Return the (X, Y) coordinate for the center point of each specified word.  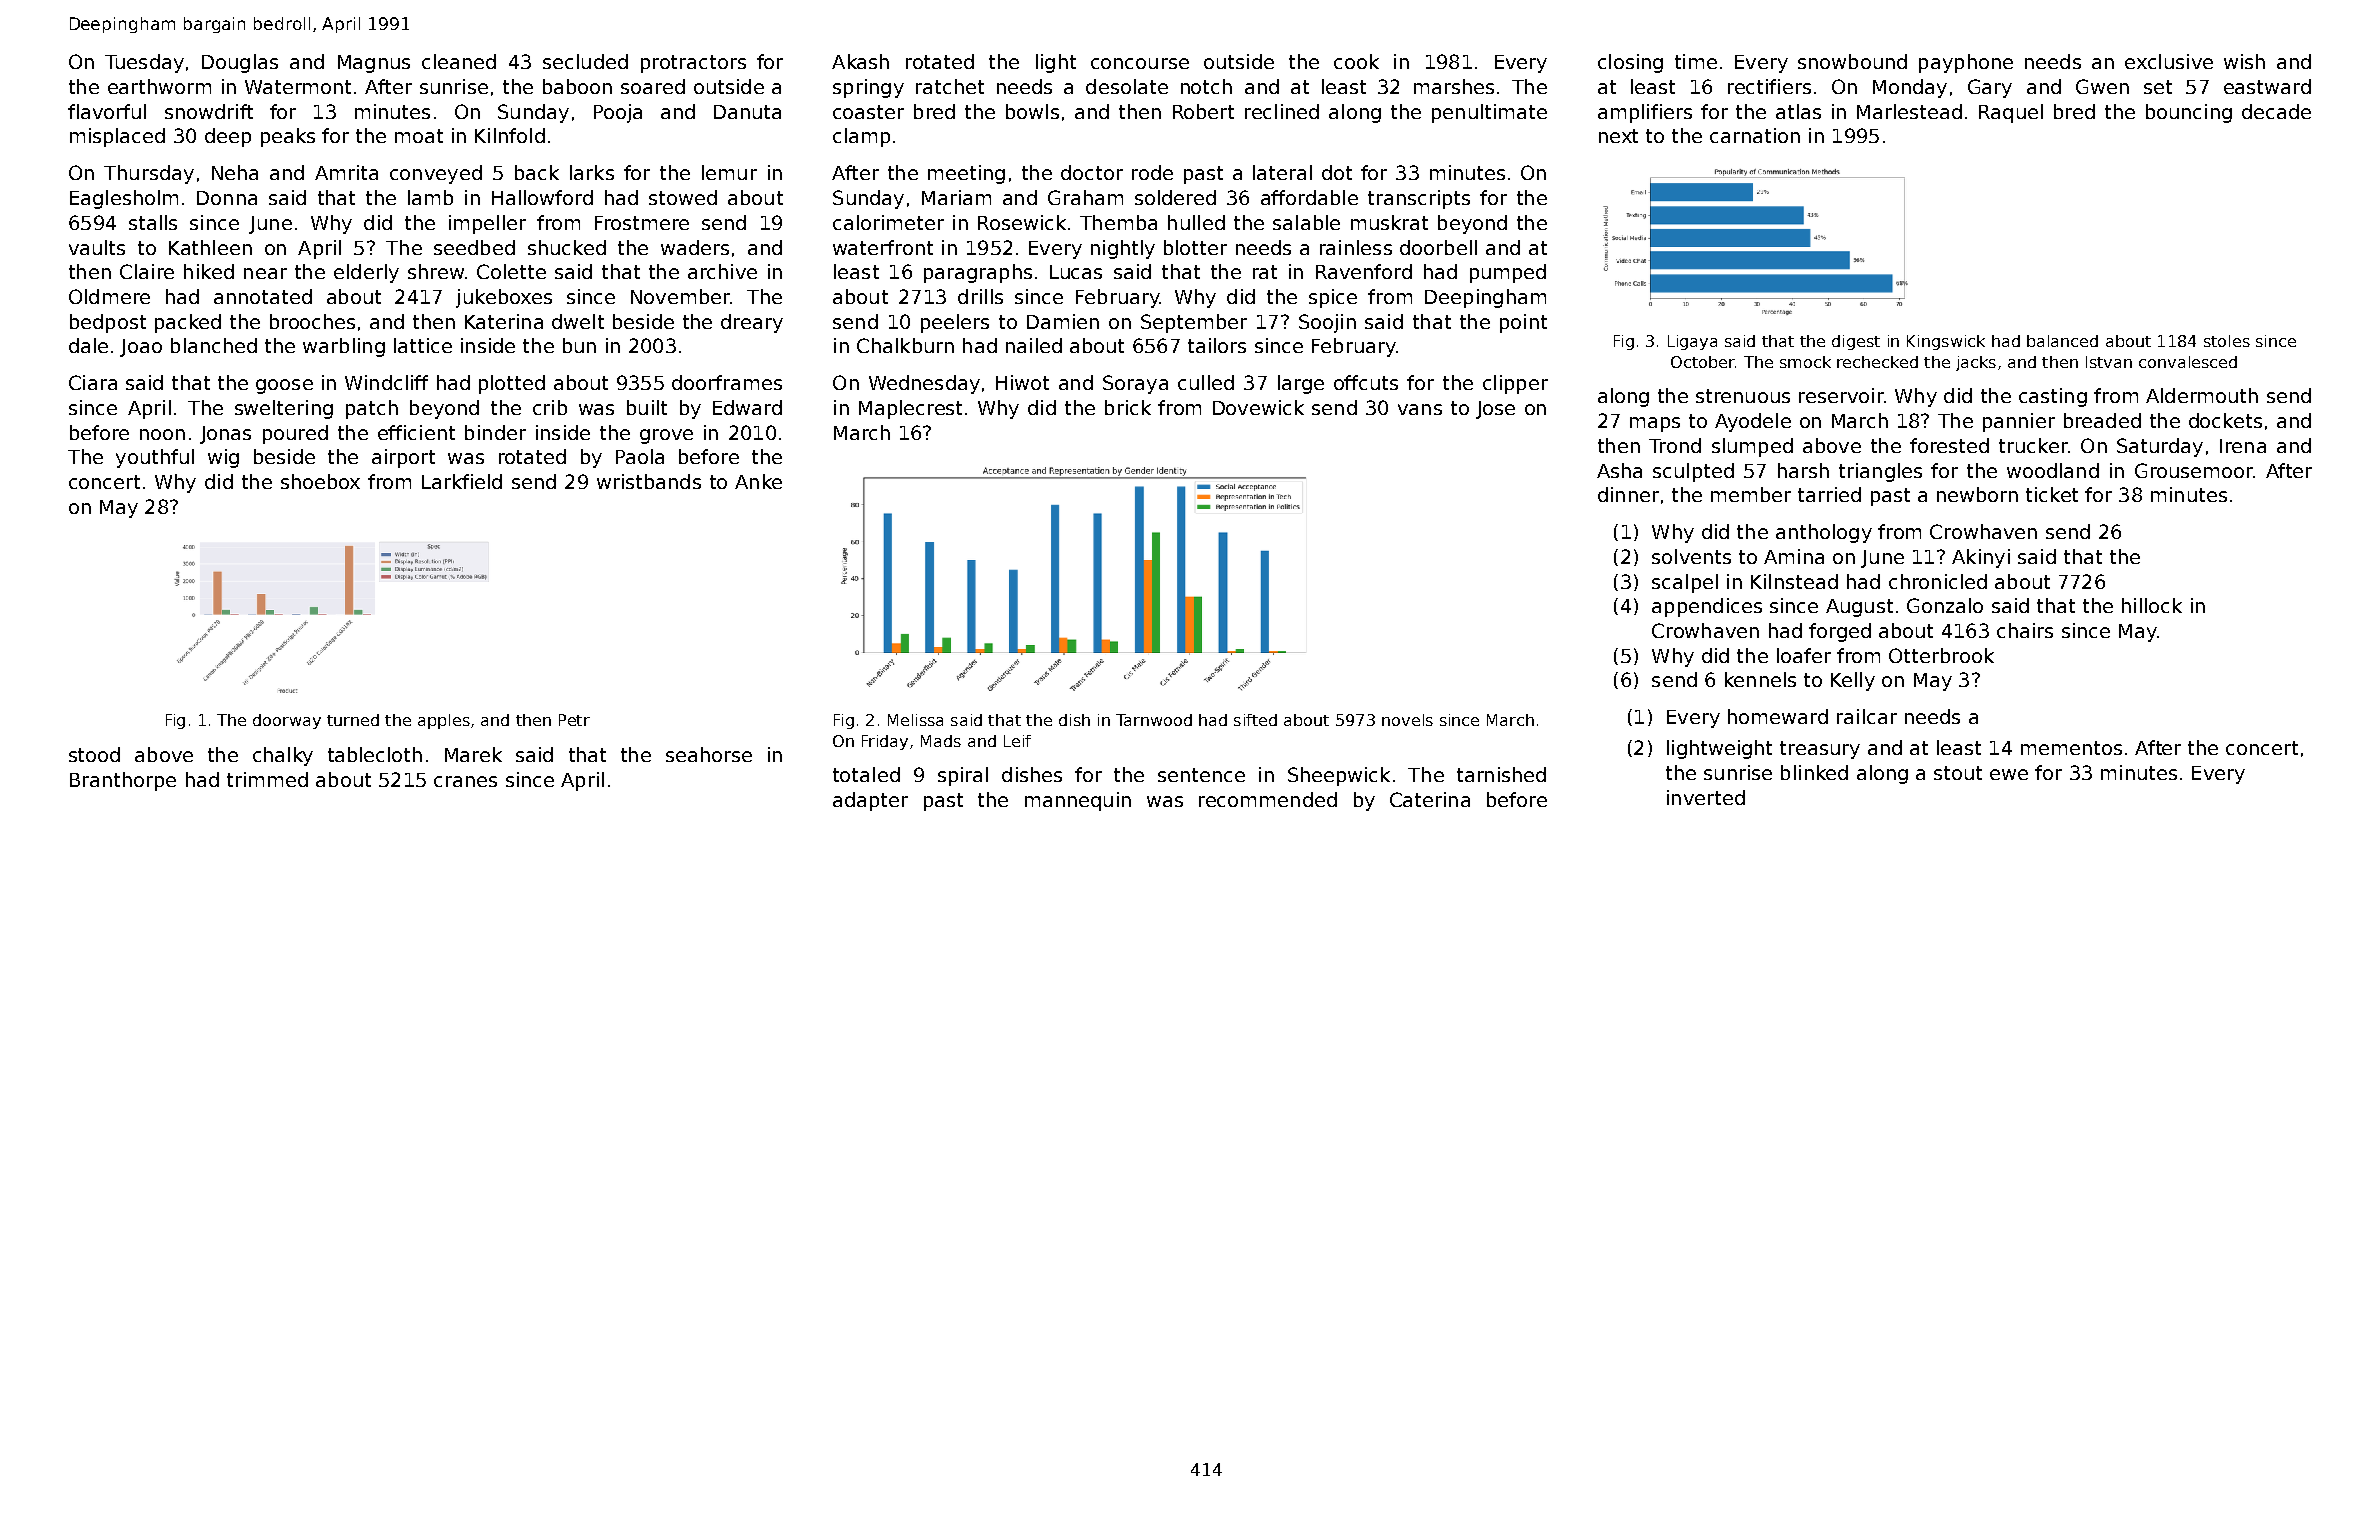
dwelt (578, 321)
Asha (1619, 470)
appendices (1707, 607)
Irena (2243, 446)
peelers (955, 323)
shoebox (320, 481)
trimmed (267, 779)
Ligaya (1692, 342)
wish (2244, 61)
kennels (1760, 679)
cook (1356, 61)
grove (666, 436)
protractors (693, 64)
